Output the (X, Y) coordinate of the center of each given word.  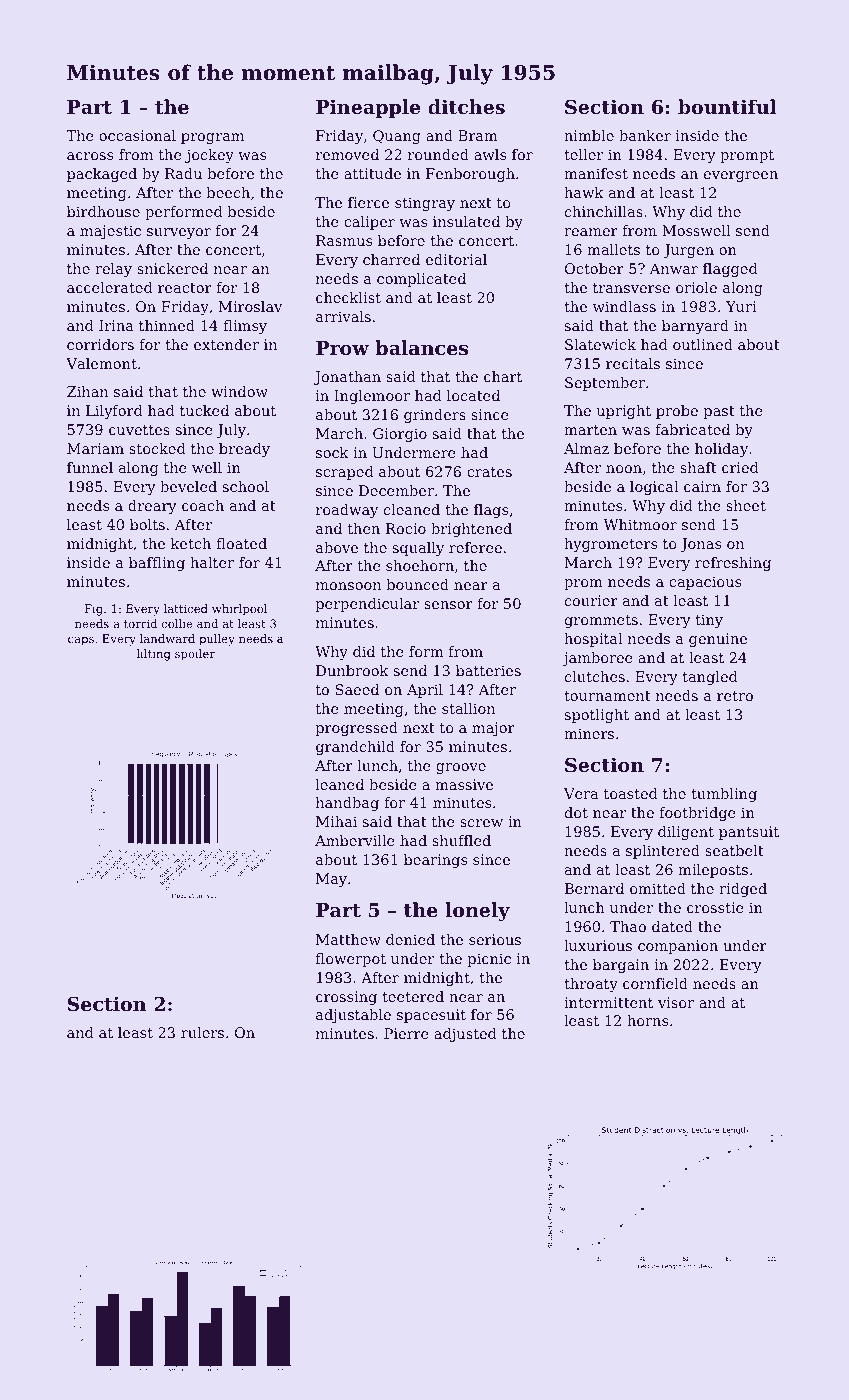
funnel (90, 467)
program (212, 138)
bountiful (727, 106)
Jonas (700, 545)
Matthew (348, 939)
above (337, 547)
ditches (466, 106)
